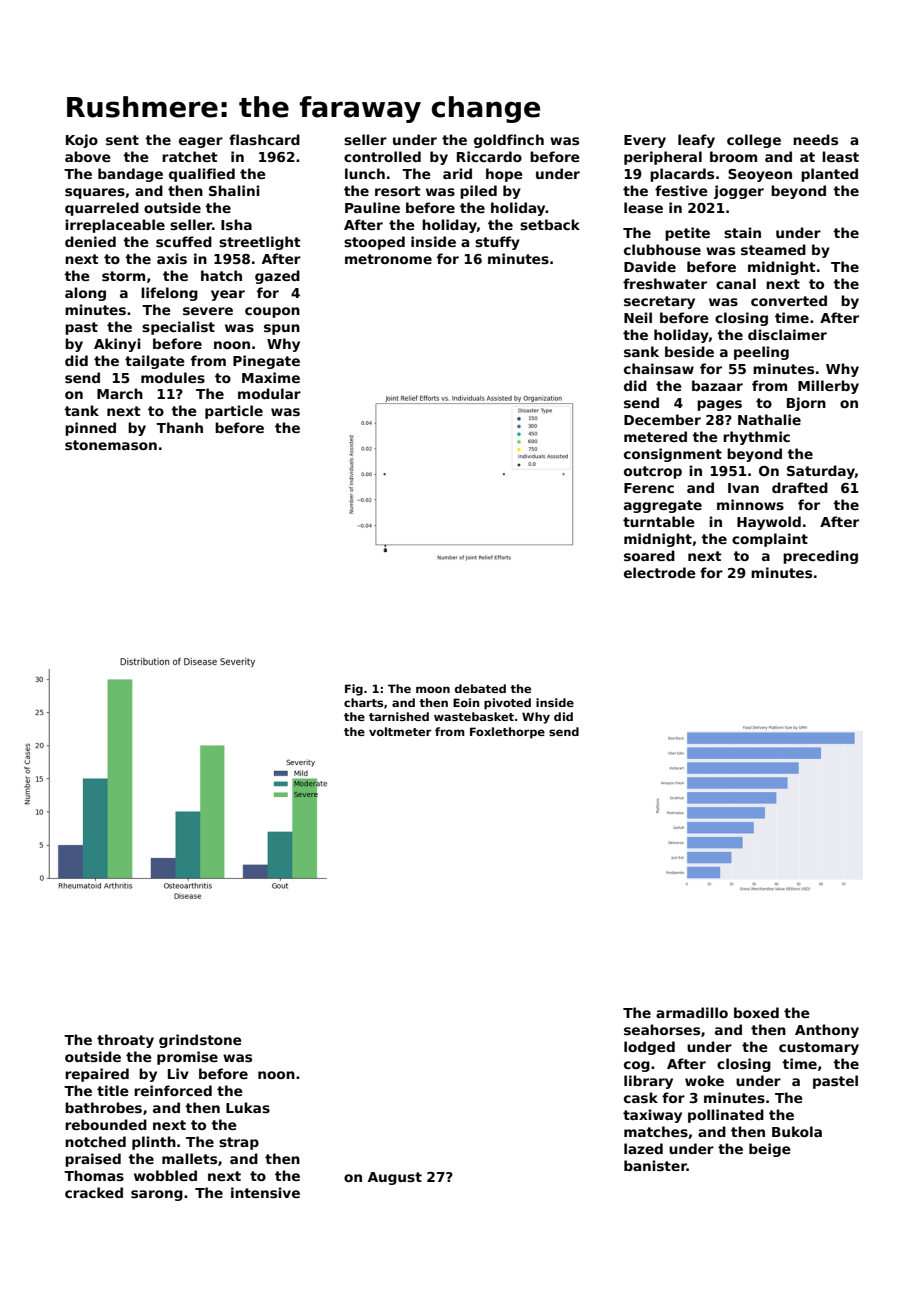 This screenshot has width=924, height=1308. What do you see at coordinates (399, 716) in the screenshot?
I see `tarnished` at bounding box center [399, 716].
